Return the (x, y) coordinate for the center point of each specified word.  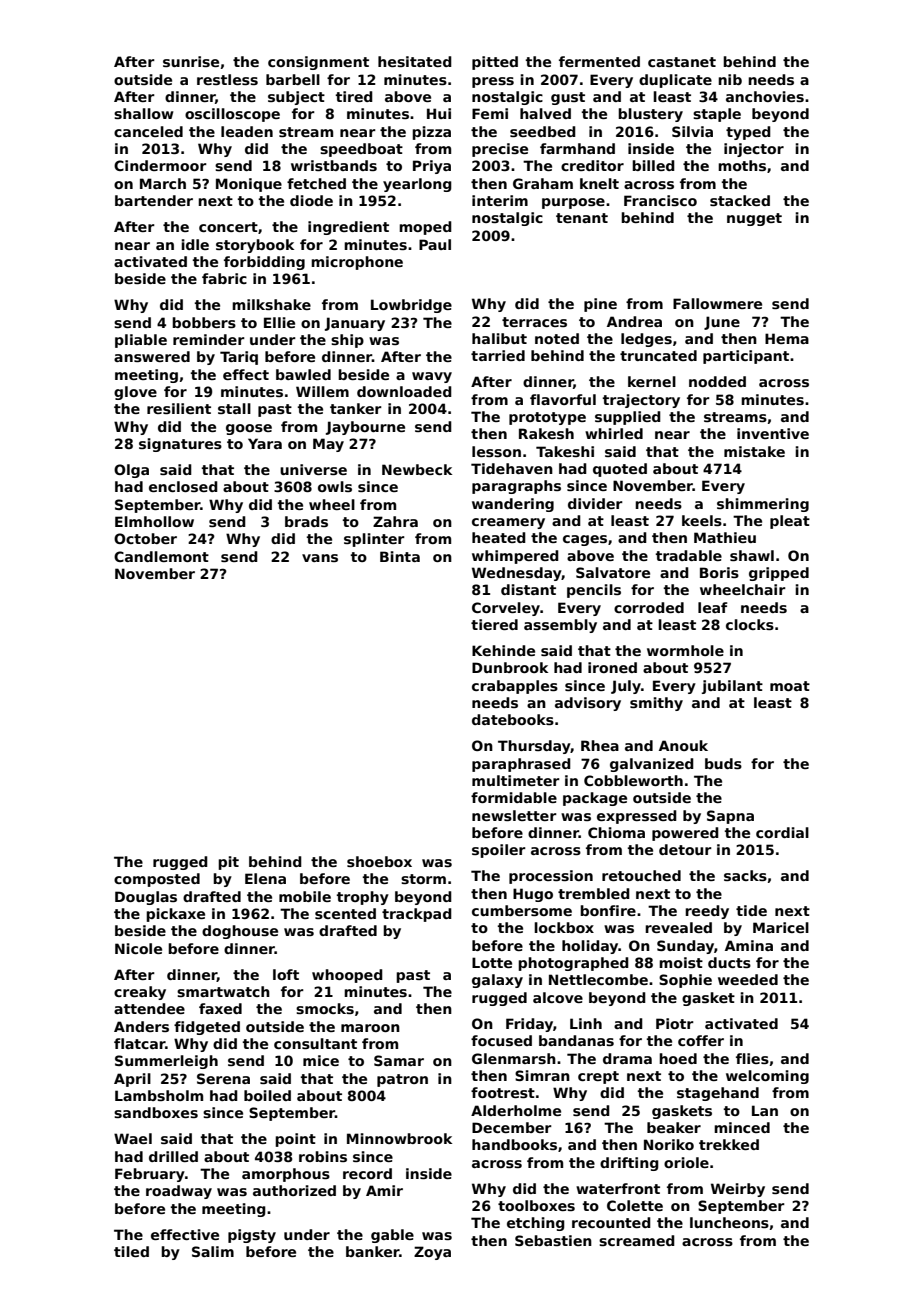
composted (157, 880)
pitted (495, 63)
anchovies (765, 96)
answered (152, 356)
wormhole (685, 650)
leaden (247, 131)
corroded (649, 607)
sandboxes (156, 1112)
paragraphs (516, 487)
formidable (514, 797)
